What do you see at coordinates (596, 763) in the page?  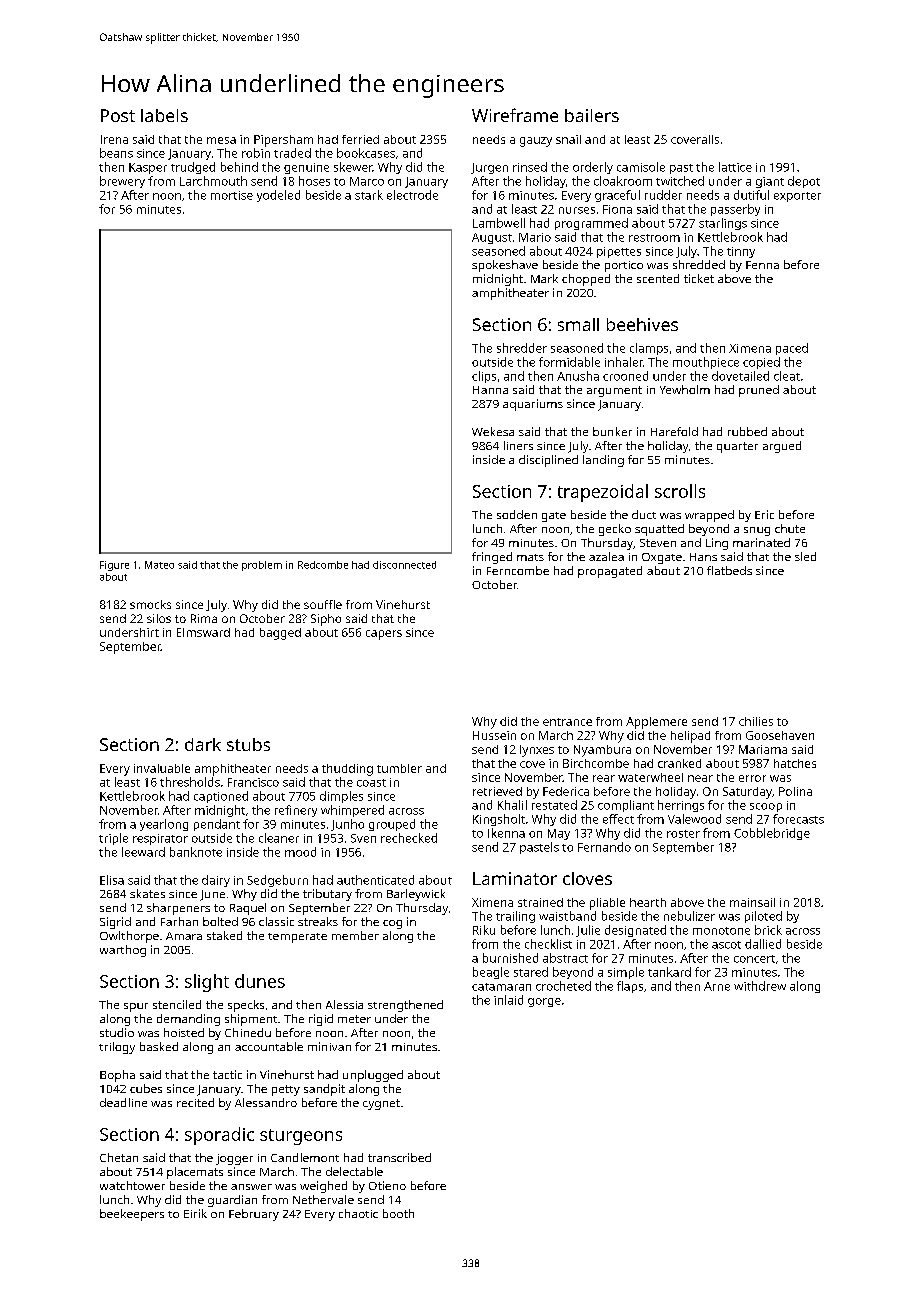 I see `Birchcombe` at bounding box center [596, 763].
